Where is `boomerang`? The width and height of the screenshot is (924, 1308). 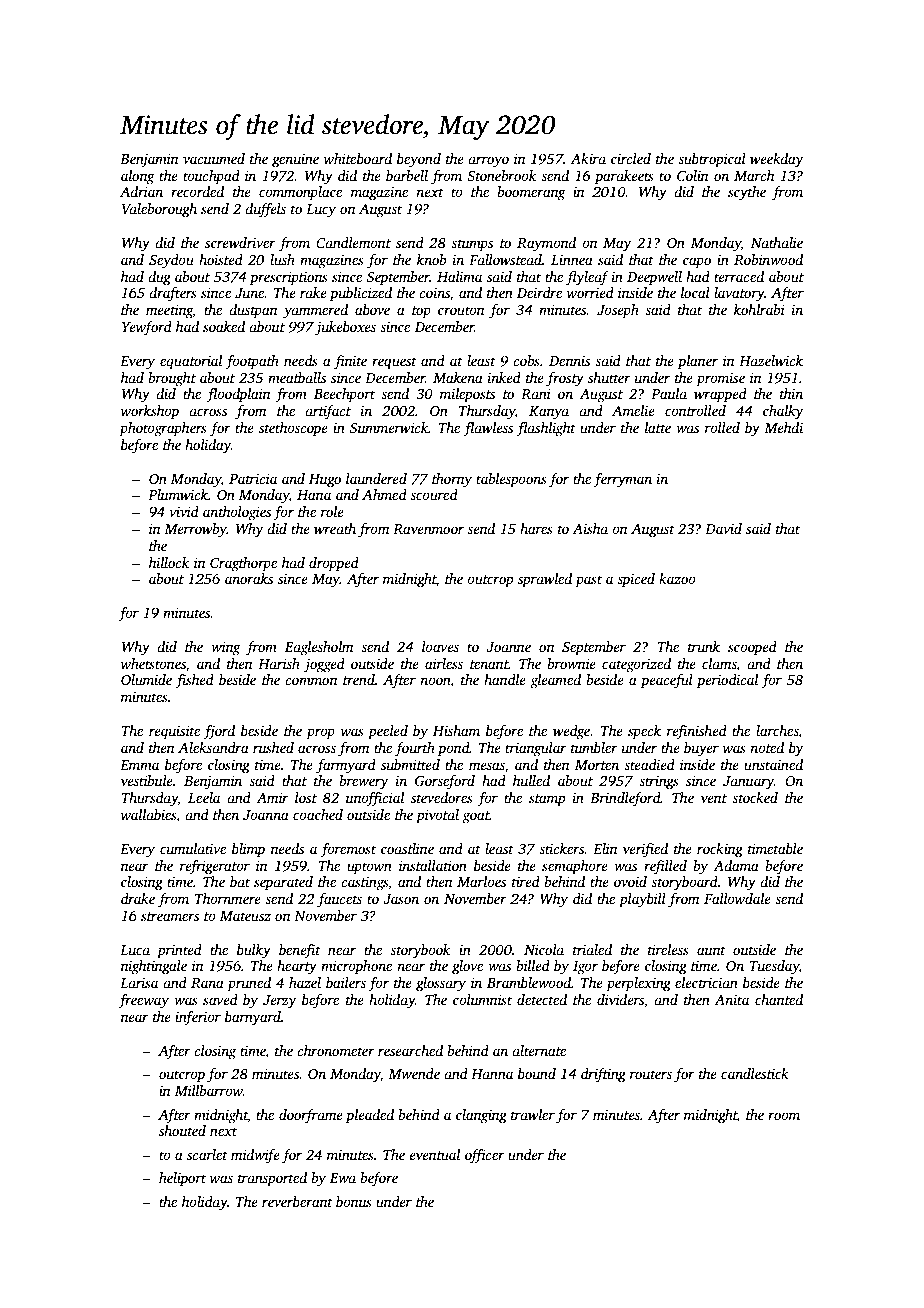
boomerang is located at coordinates (531, 193).
